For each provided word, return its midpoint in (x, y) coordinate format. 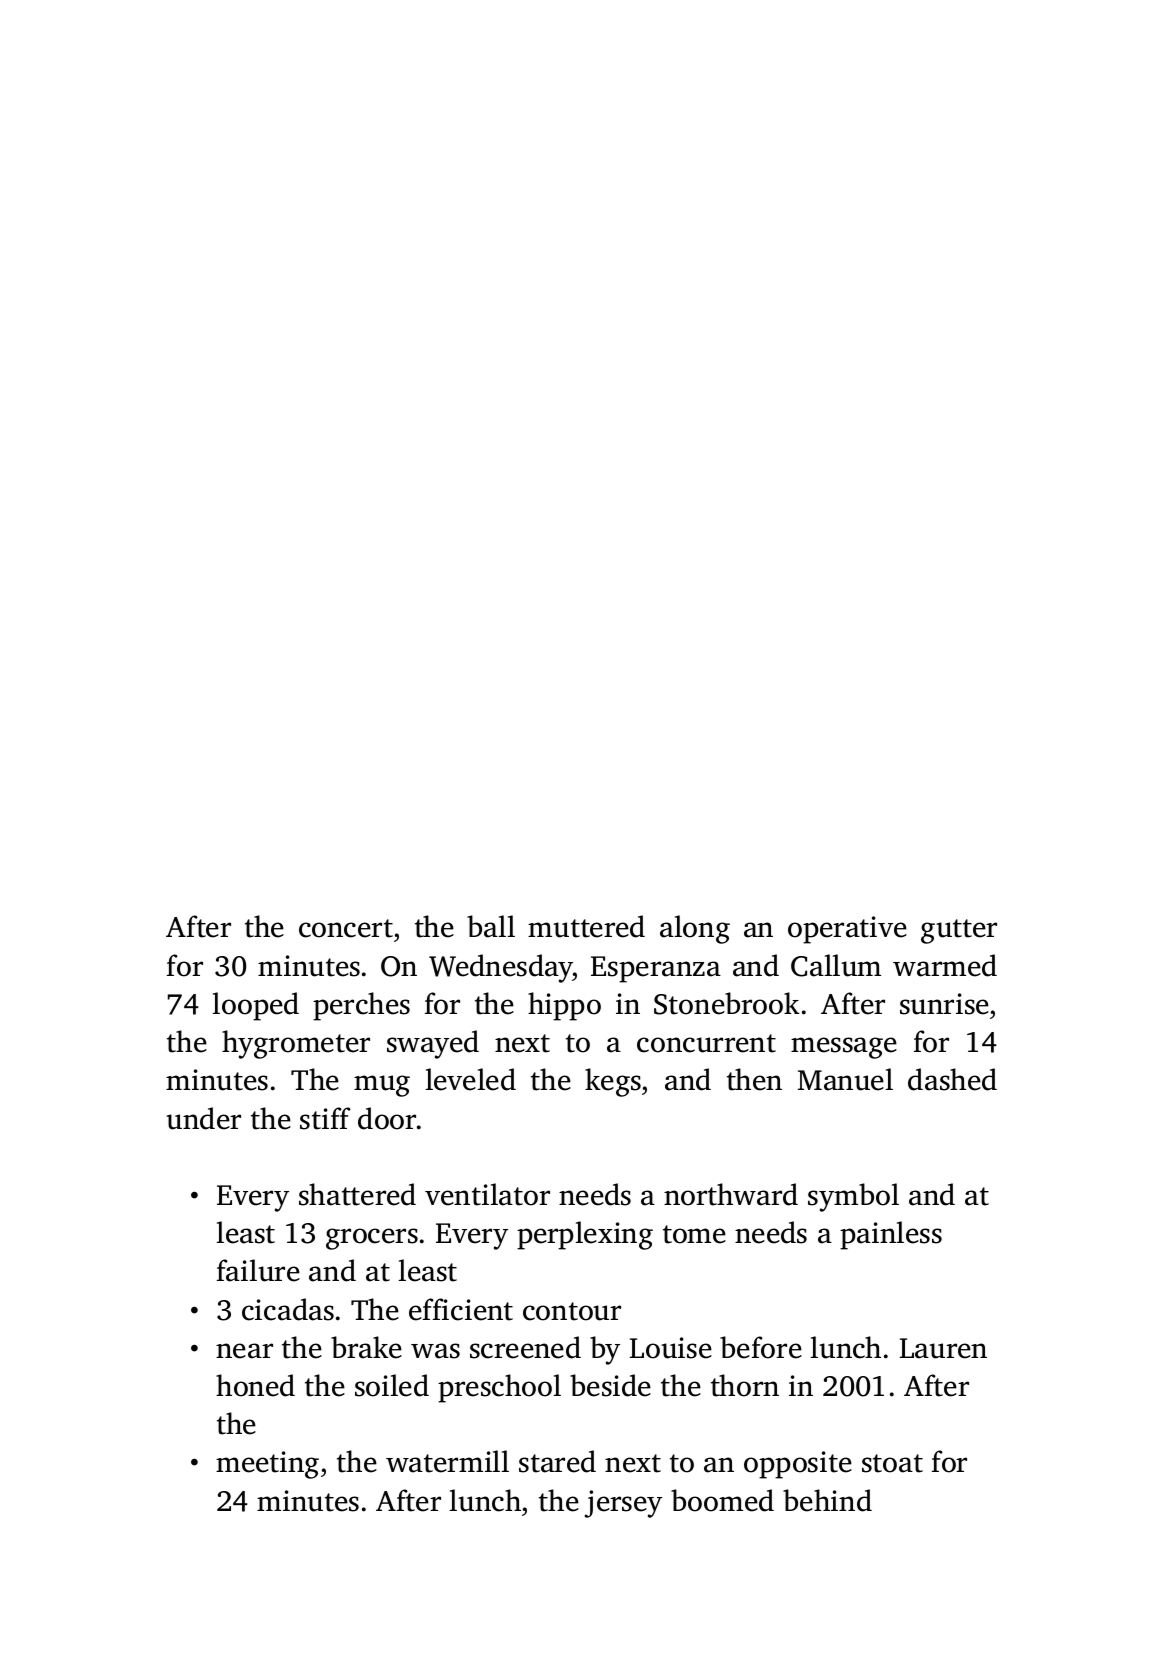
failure (258, 1270)
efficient (461, 1309)
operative (847, 930)
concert (346, 928)
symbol (853, 1197)
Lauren (943, 1348)
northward (731, 1194)
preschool (499, 1388)
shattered (357, 1194)
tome (694, 1234)
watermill (447, 1461)
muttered (586, 926)
